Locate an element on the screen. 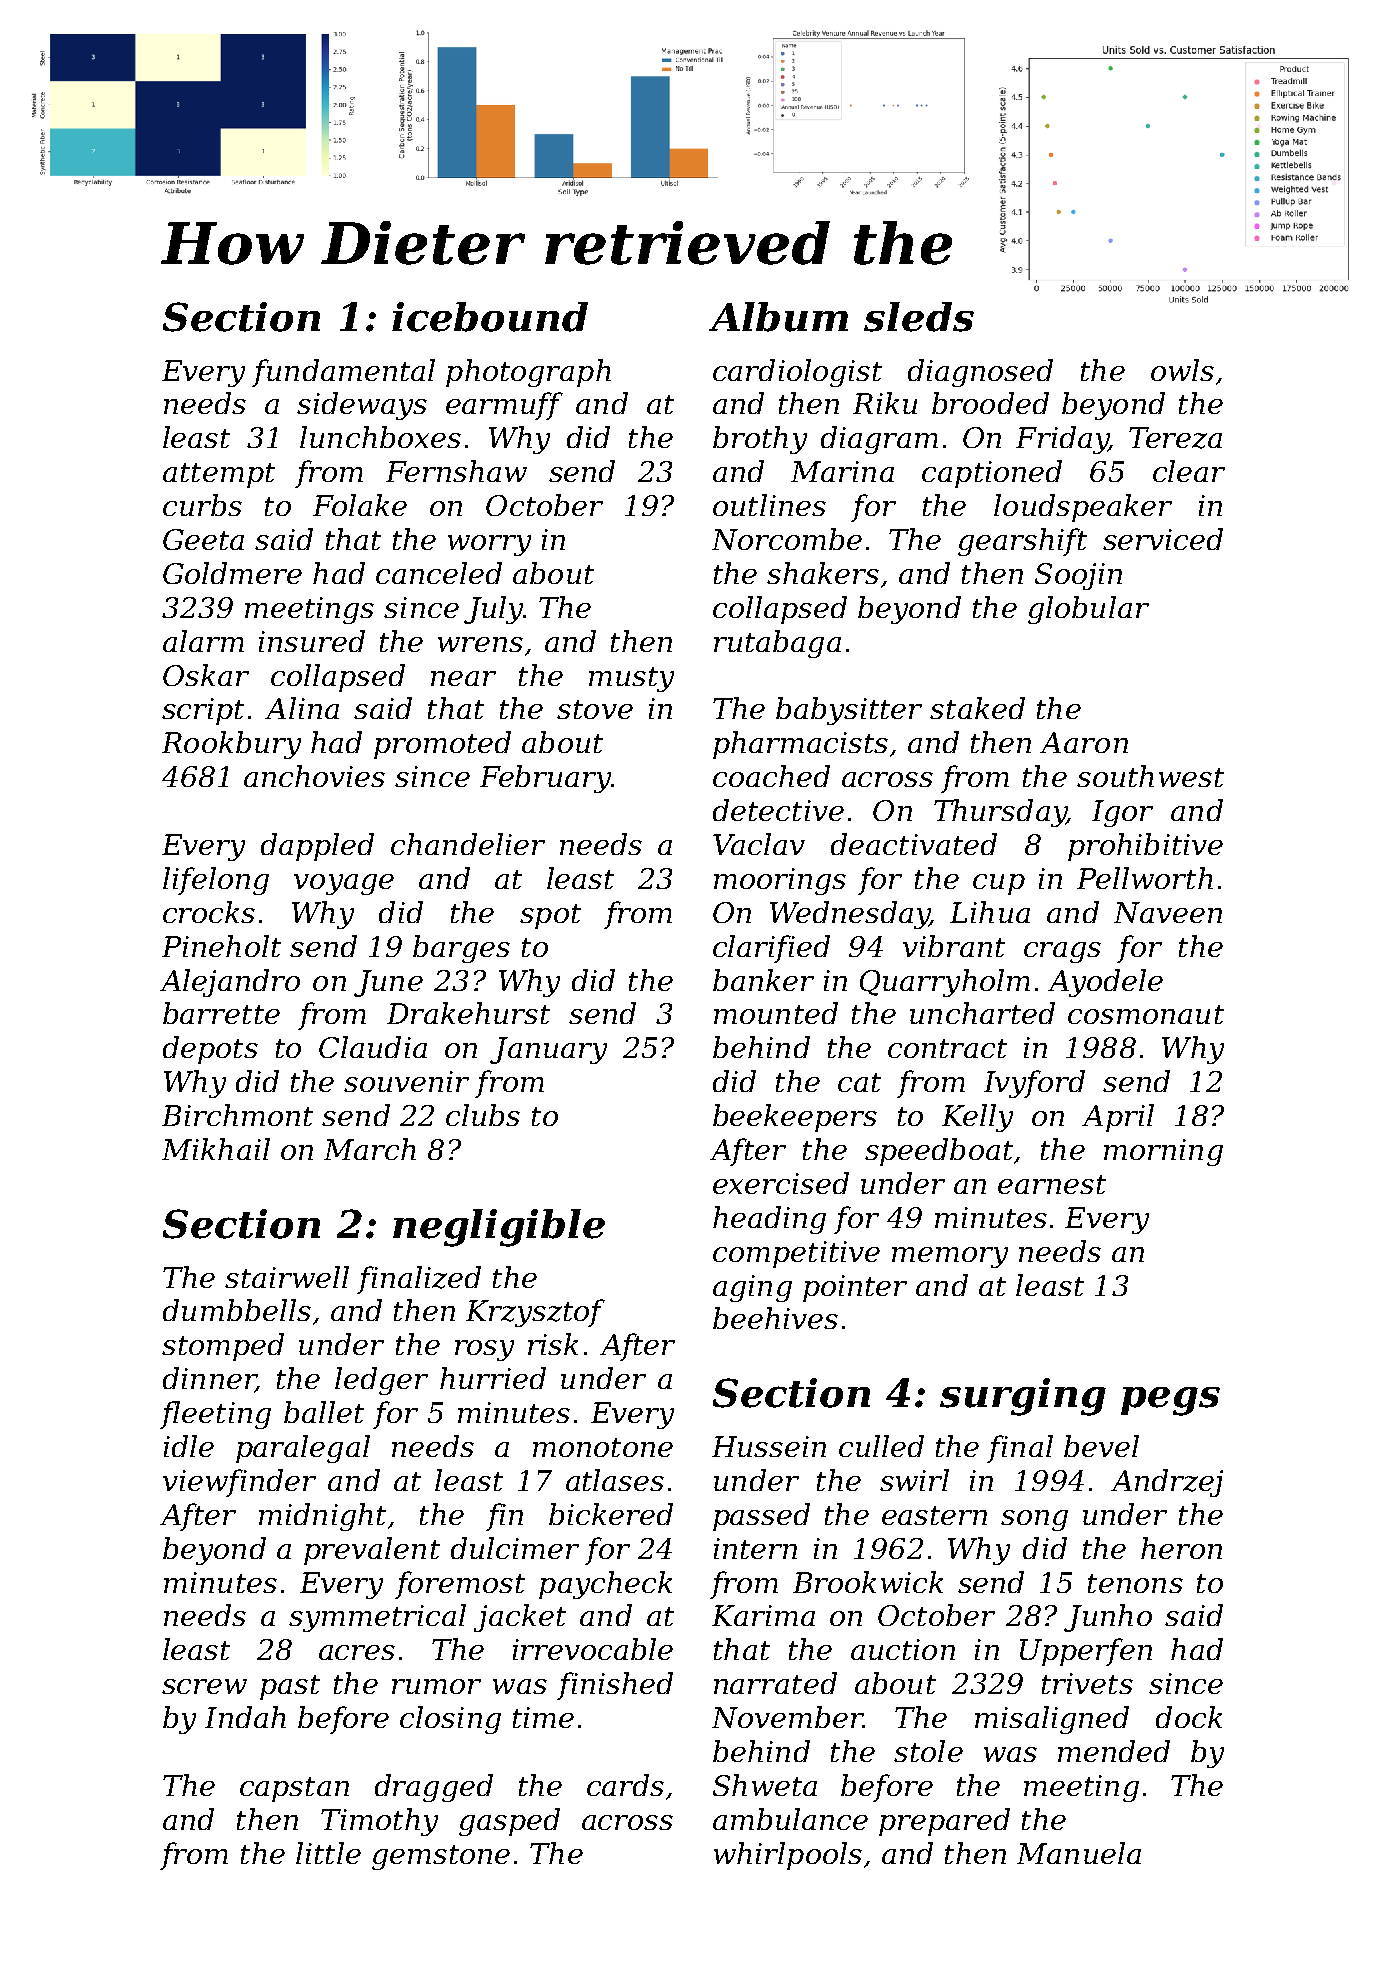 This screenshot has height=1969, width=1386. Aaron is located at coordinates (1084, 742).
